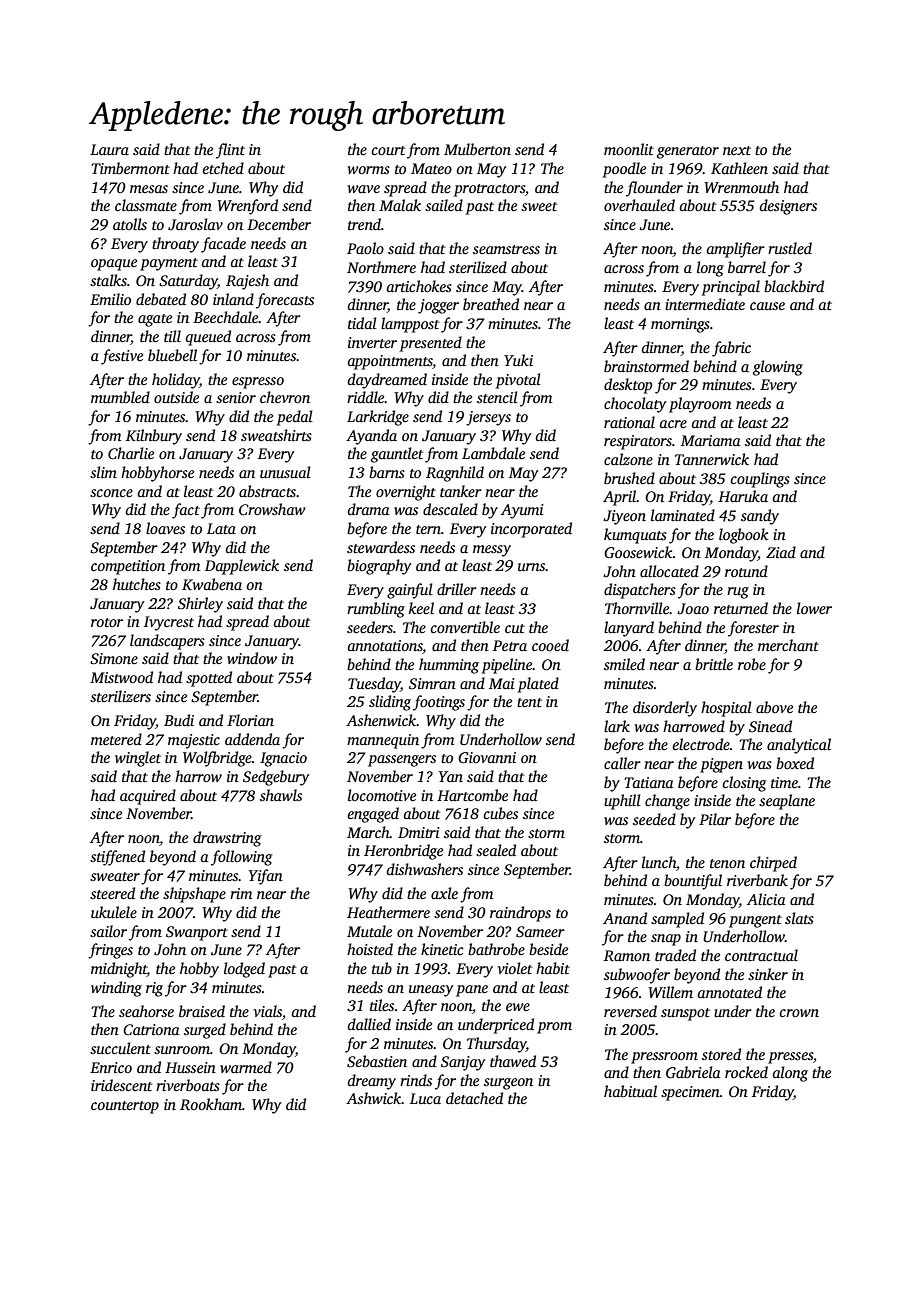 The width and height of the page is (924, 1308). What do you see at coordinates (496, 850) in the page?
I see `sealed` at bounding box center [496, 850].
